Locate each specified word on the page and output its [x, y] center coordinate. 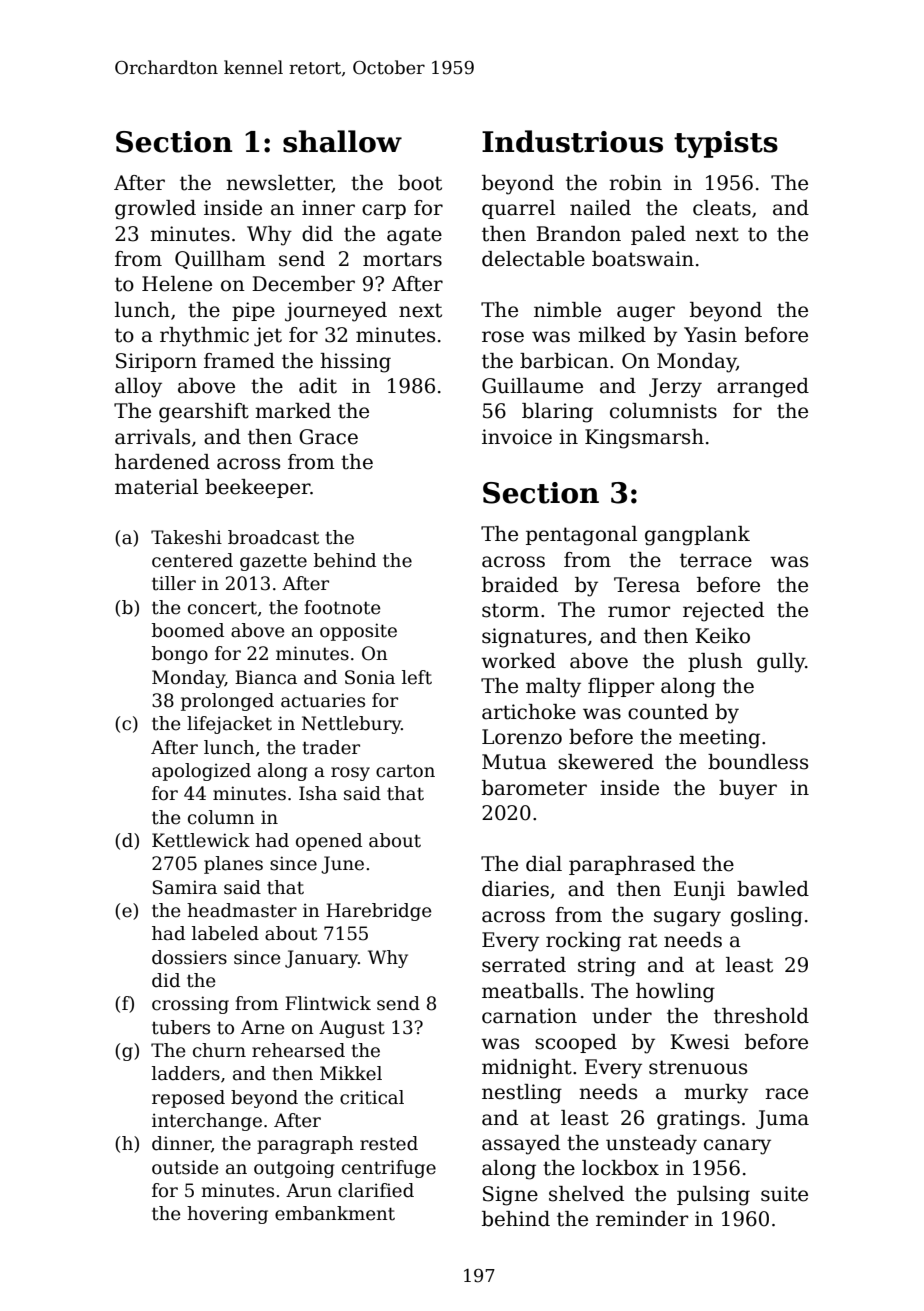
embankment [335, 1213]
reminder [642, 1219]
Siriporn [156, 362]
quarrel [518, 209]
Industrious [572, 141]
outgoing [294, 1169]
